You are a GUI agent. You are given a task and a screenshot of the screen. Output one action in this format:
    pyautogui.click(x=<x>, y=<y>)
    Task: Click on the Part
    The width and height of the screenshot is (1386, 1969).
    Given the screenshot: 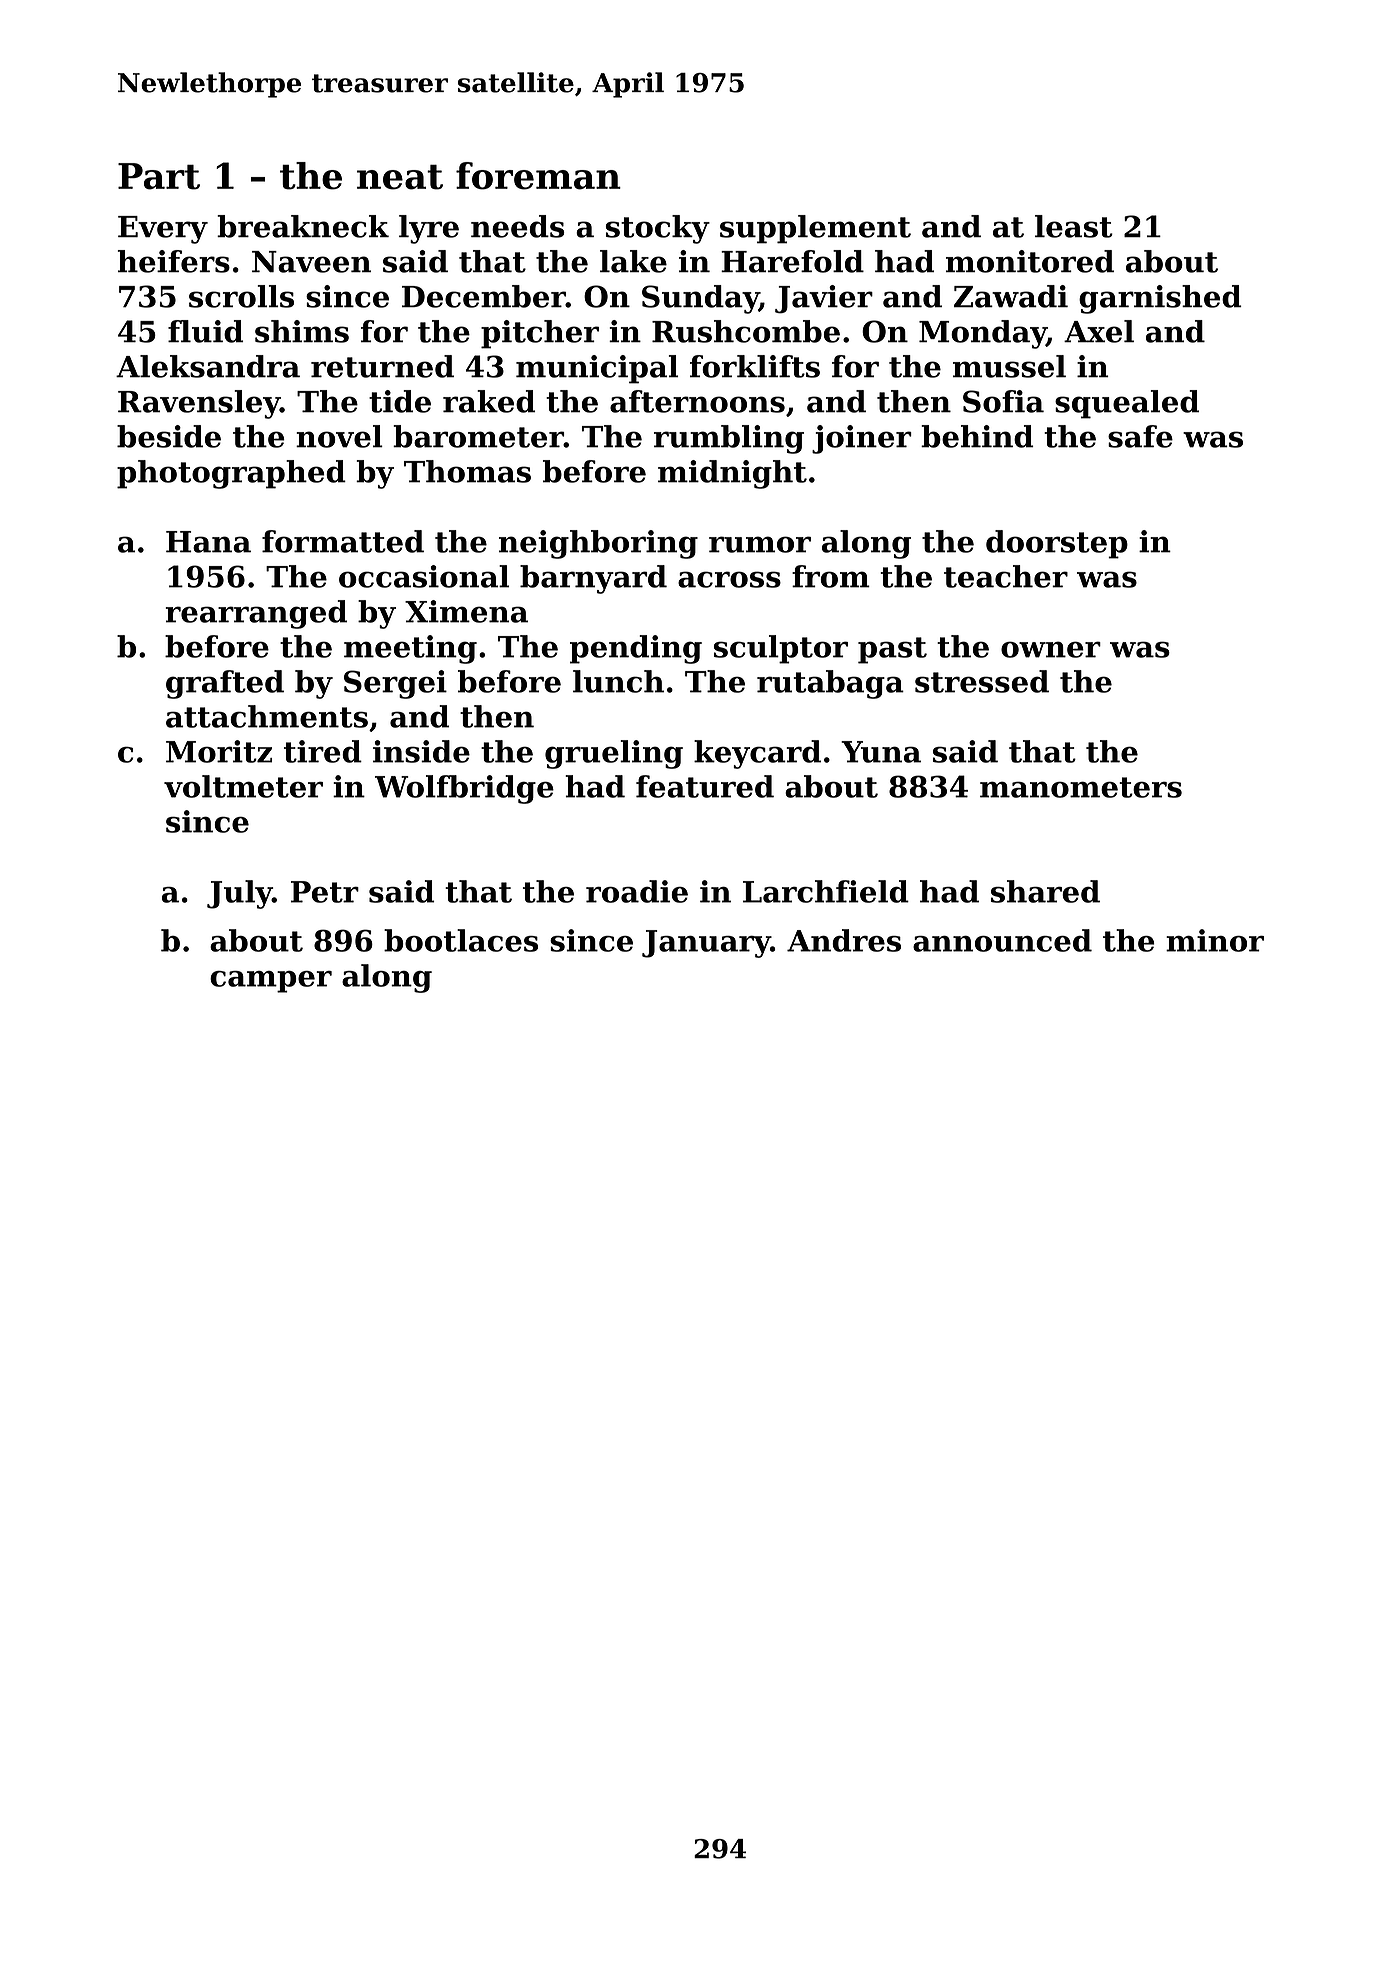 What is the action you would take?
    pyautogui.click(x=159, y=176)
